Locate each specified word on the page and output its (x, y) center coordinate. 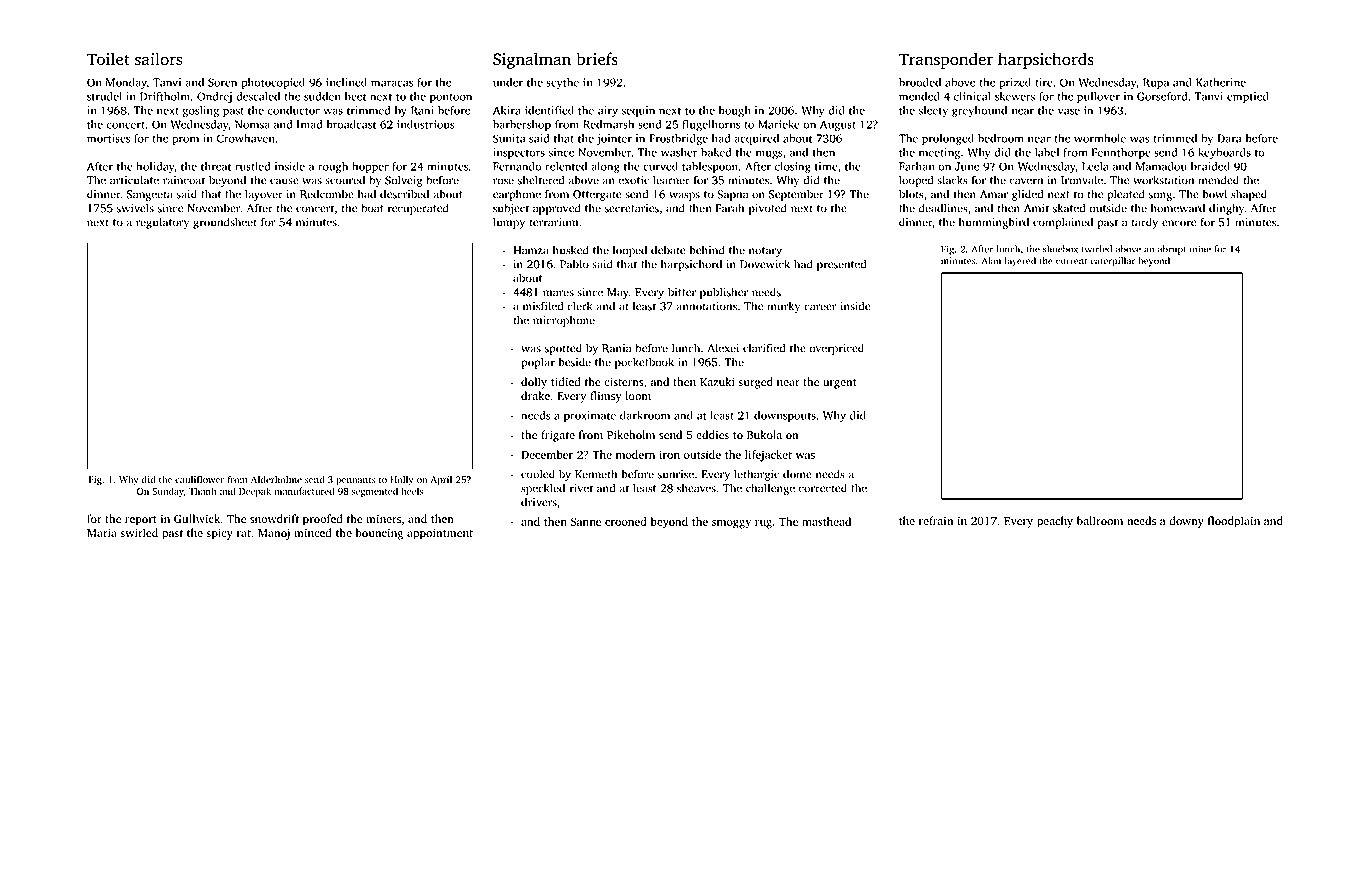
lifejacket (768, 456)
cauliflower (199, 479)
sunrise (676, 474)
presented (841, 265)
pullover (1098, 97)
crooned (625, 521)
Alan (991, 261)
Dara (1229, 138)
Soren (222, 82)
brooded (920, 82)
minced (312, 533)
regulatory (162, 223)
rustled (252, 166)
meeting (939, 154)
